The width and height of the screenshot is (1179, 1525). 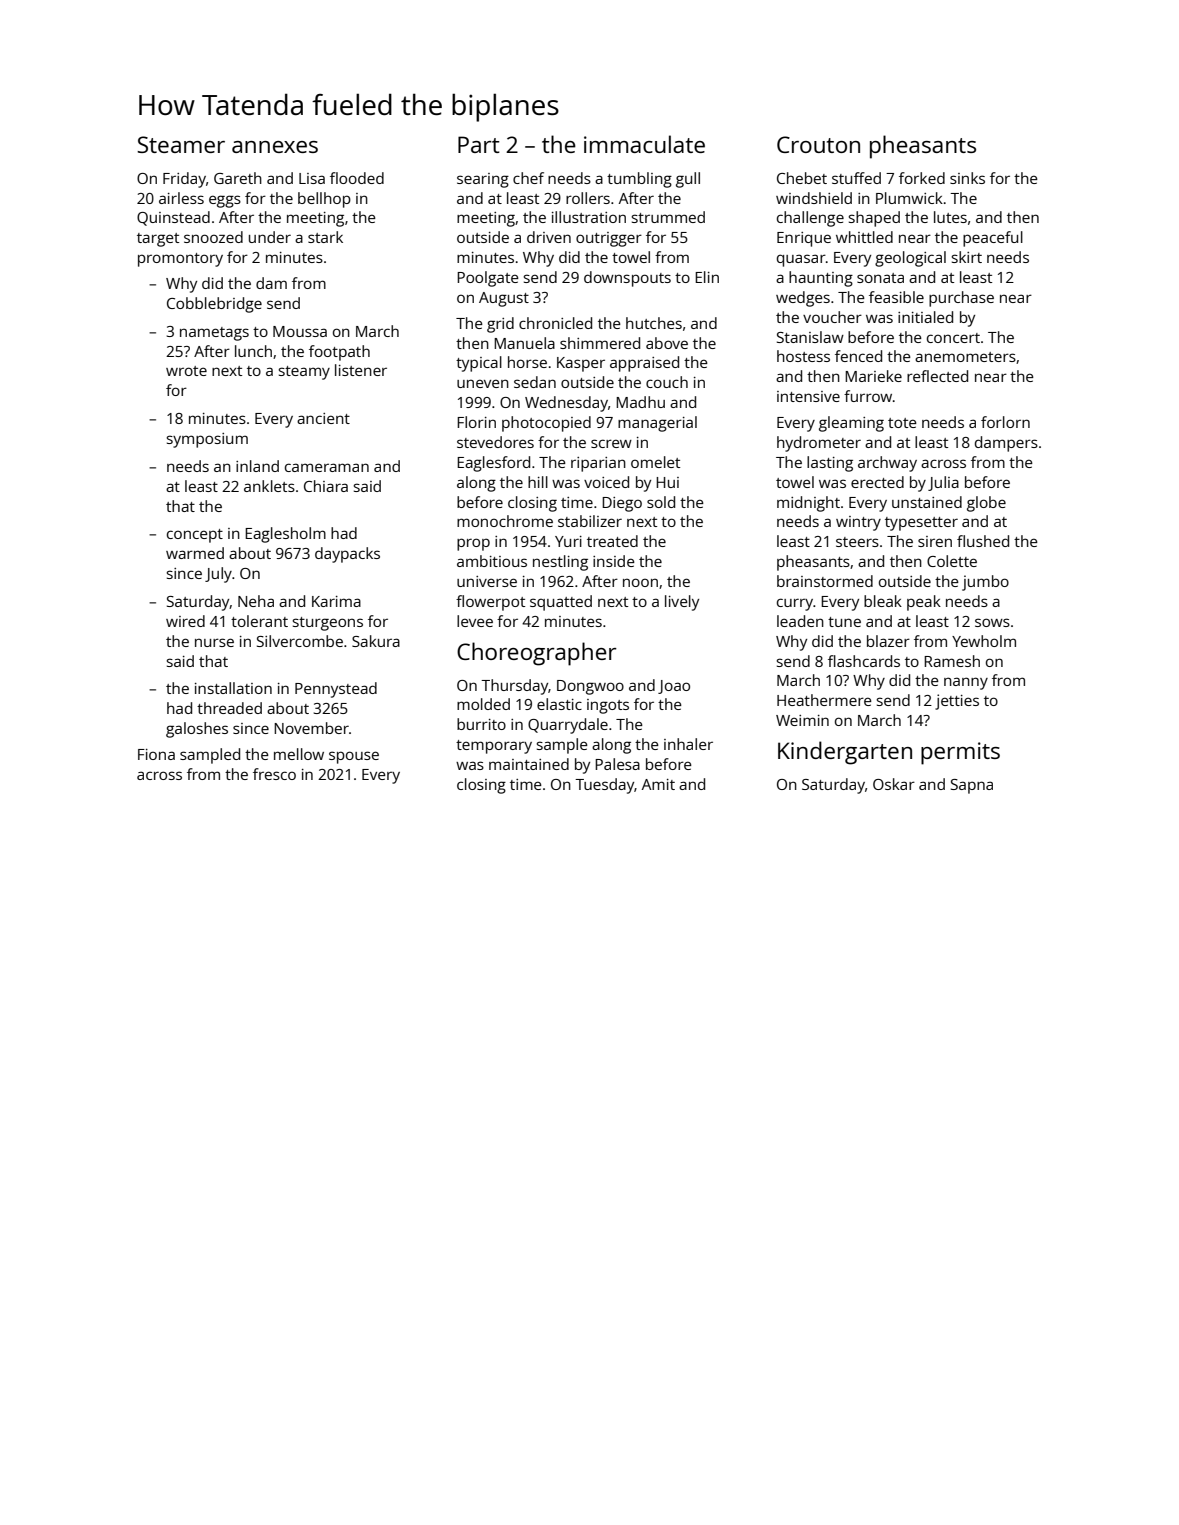 What do you see at coordinates (802, 720) in the screenshot?
I see `Weimin` at bounding box center [802, 720].
